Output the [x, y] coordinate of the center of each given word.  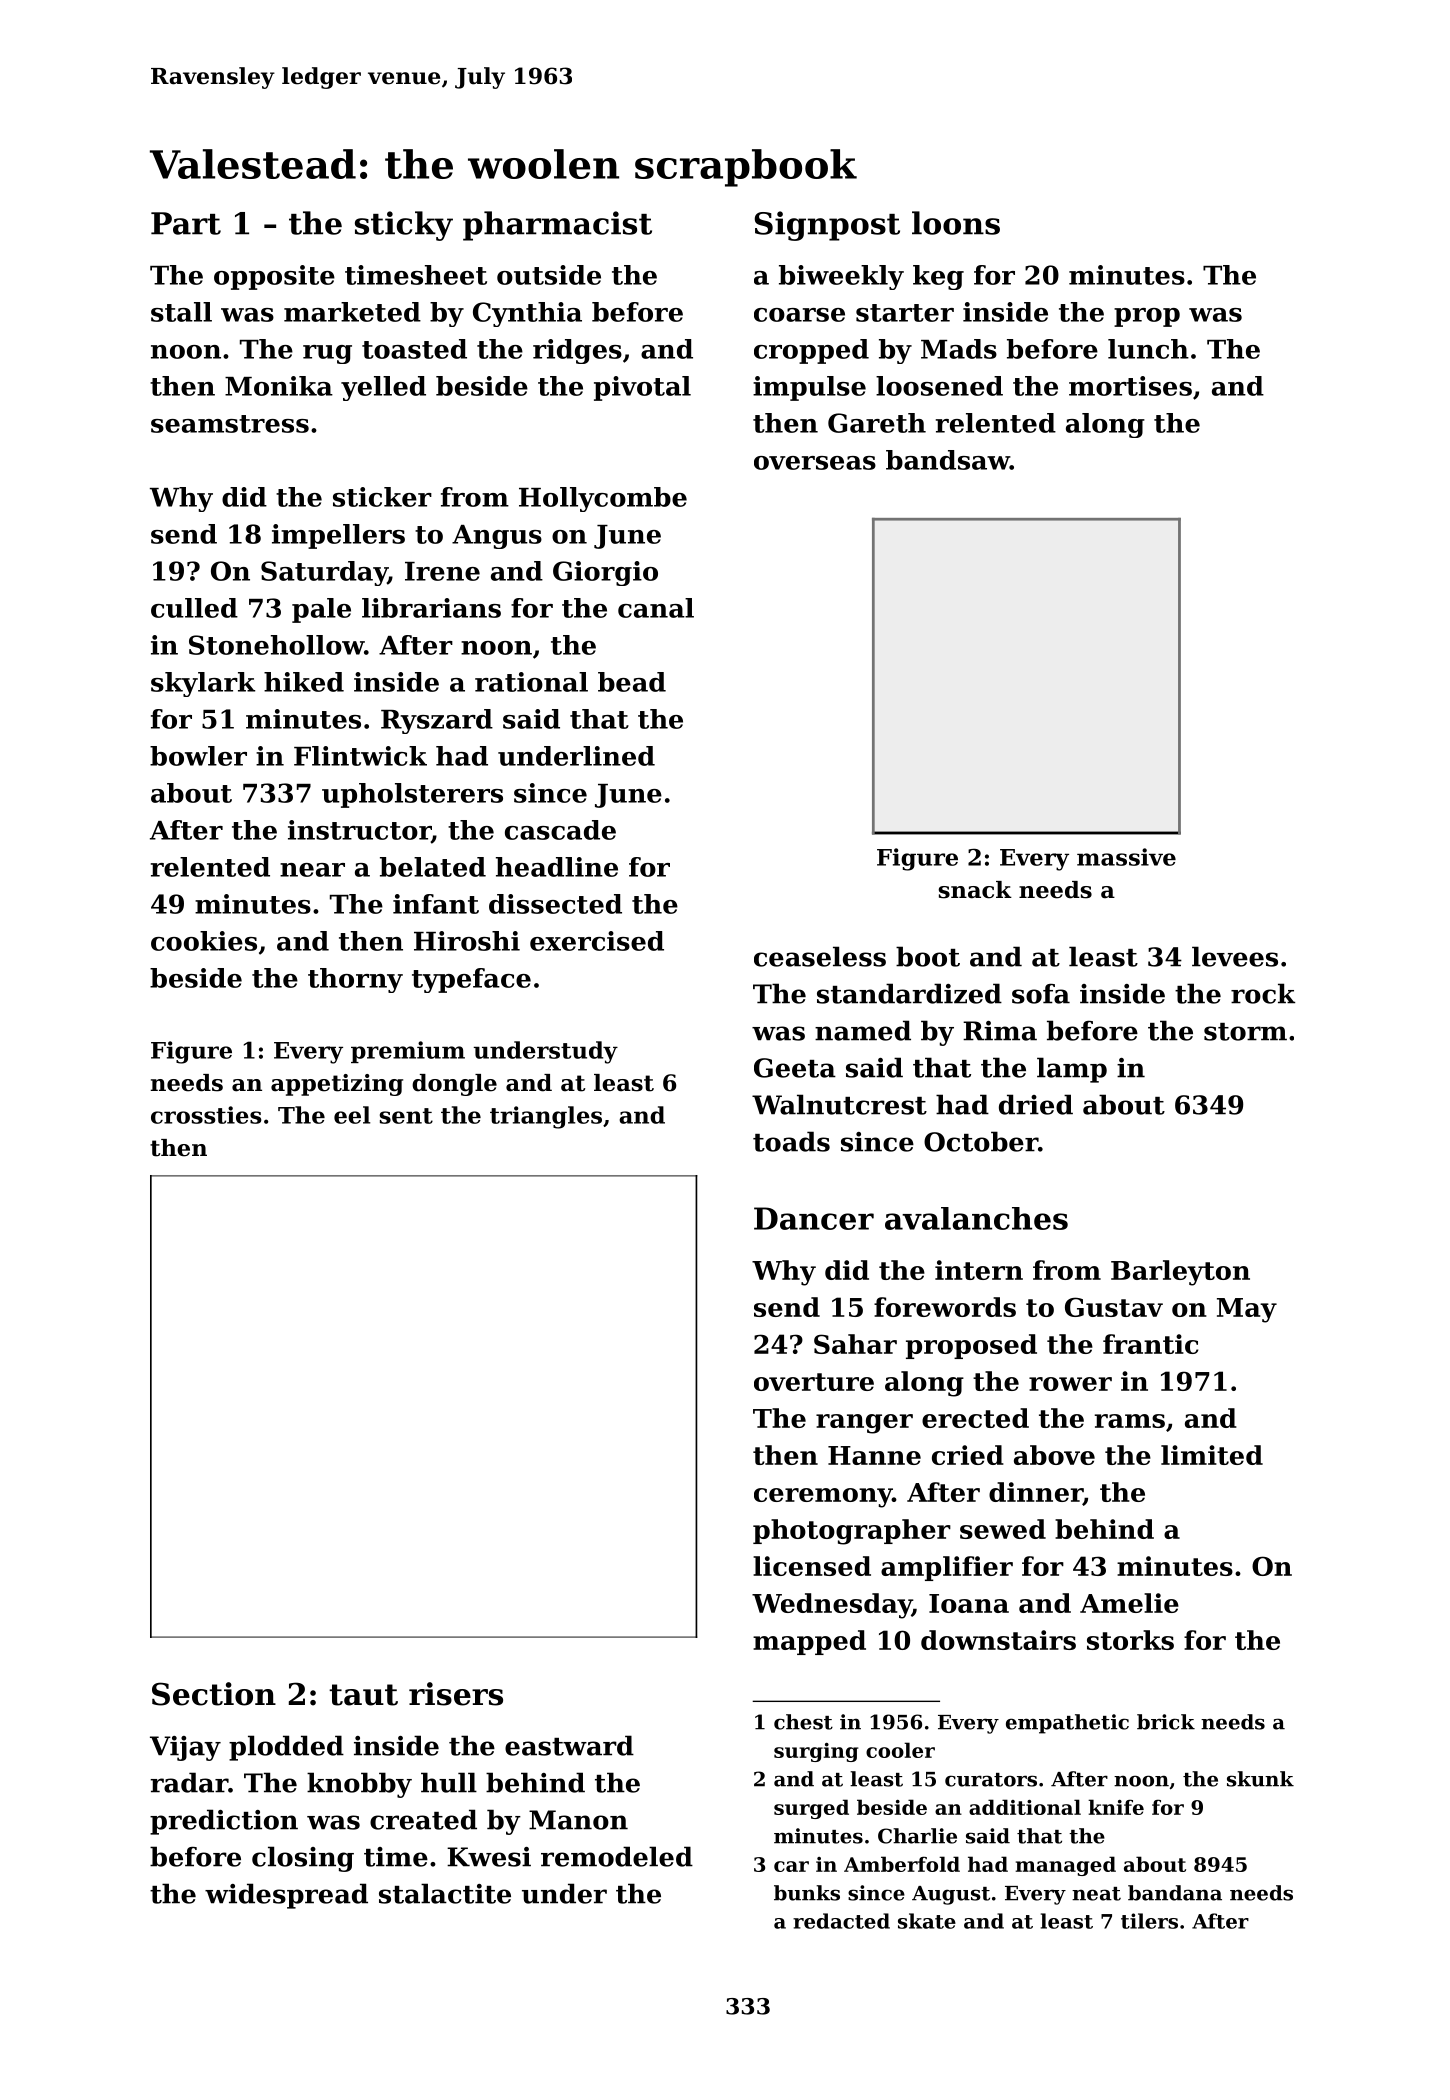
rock [1263, 993]
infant [436, 904]
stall [181, 312]
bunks [807, 1893]
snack [975, 890]
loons [956, 223]
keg [938, 277]
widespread [286, 1896]
